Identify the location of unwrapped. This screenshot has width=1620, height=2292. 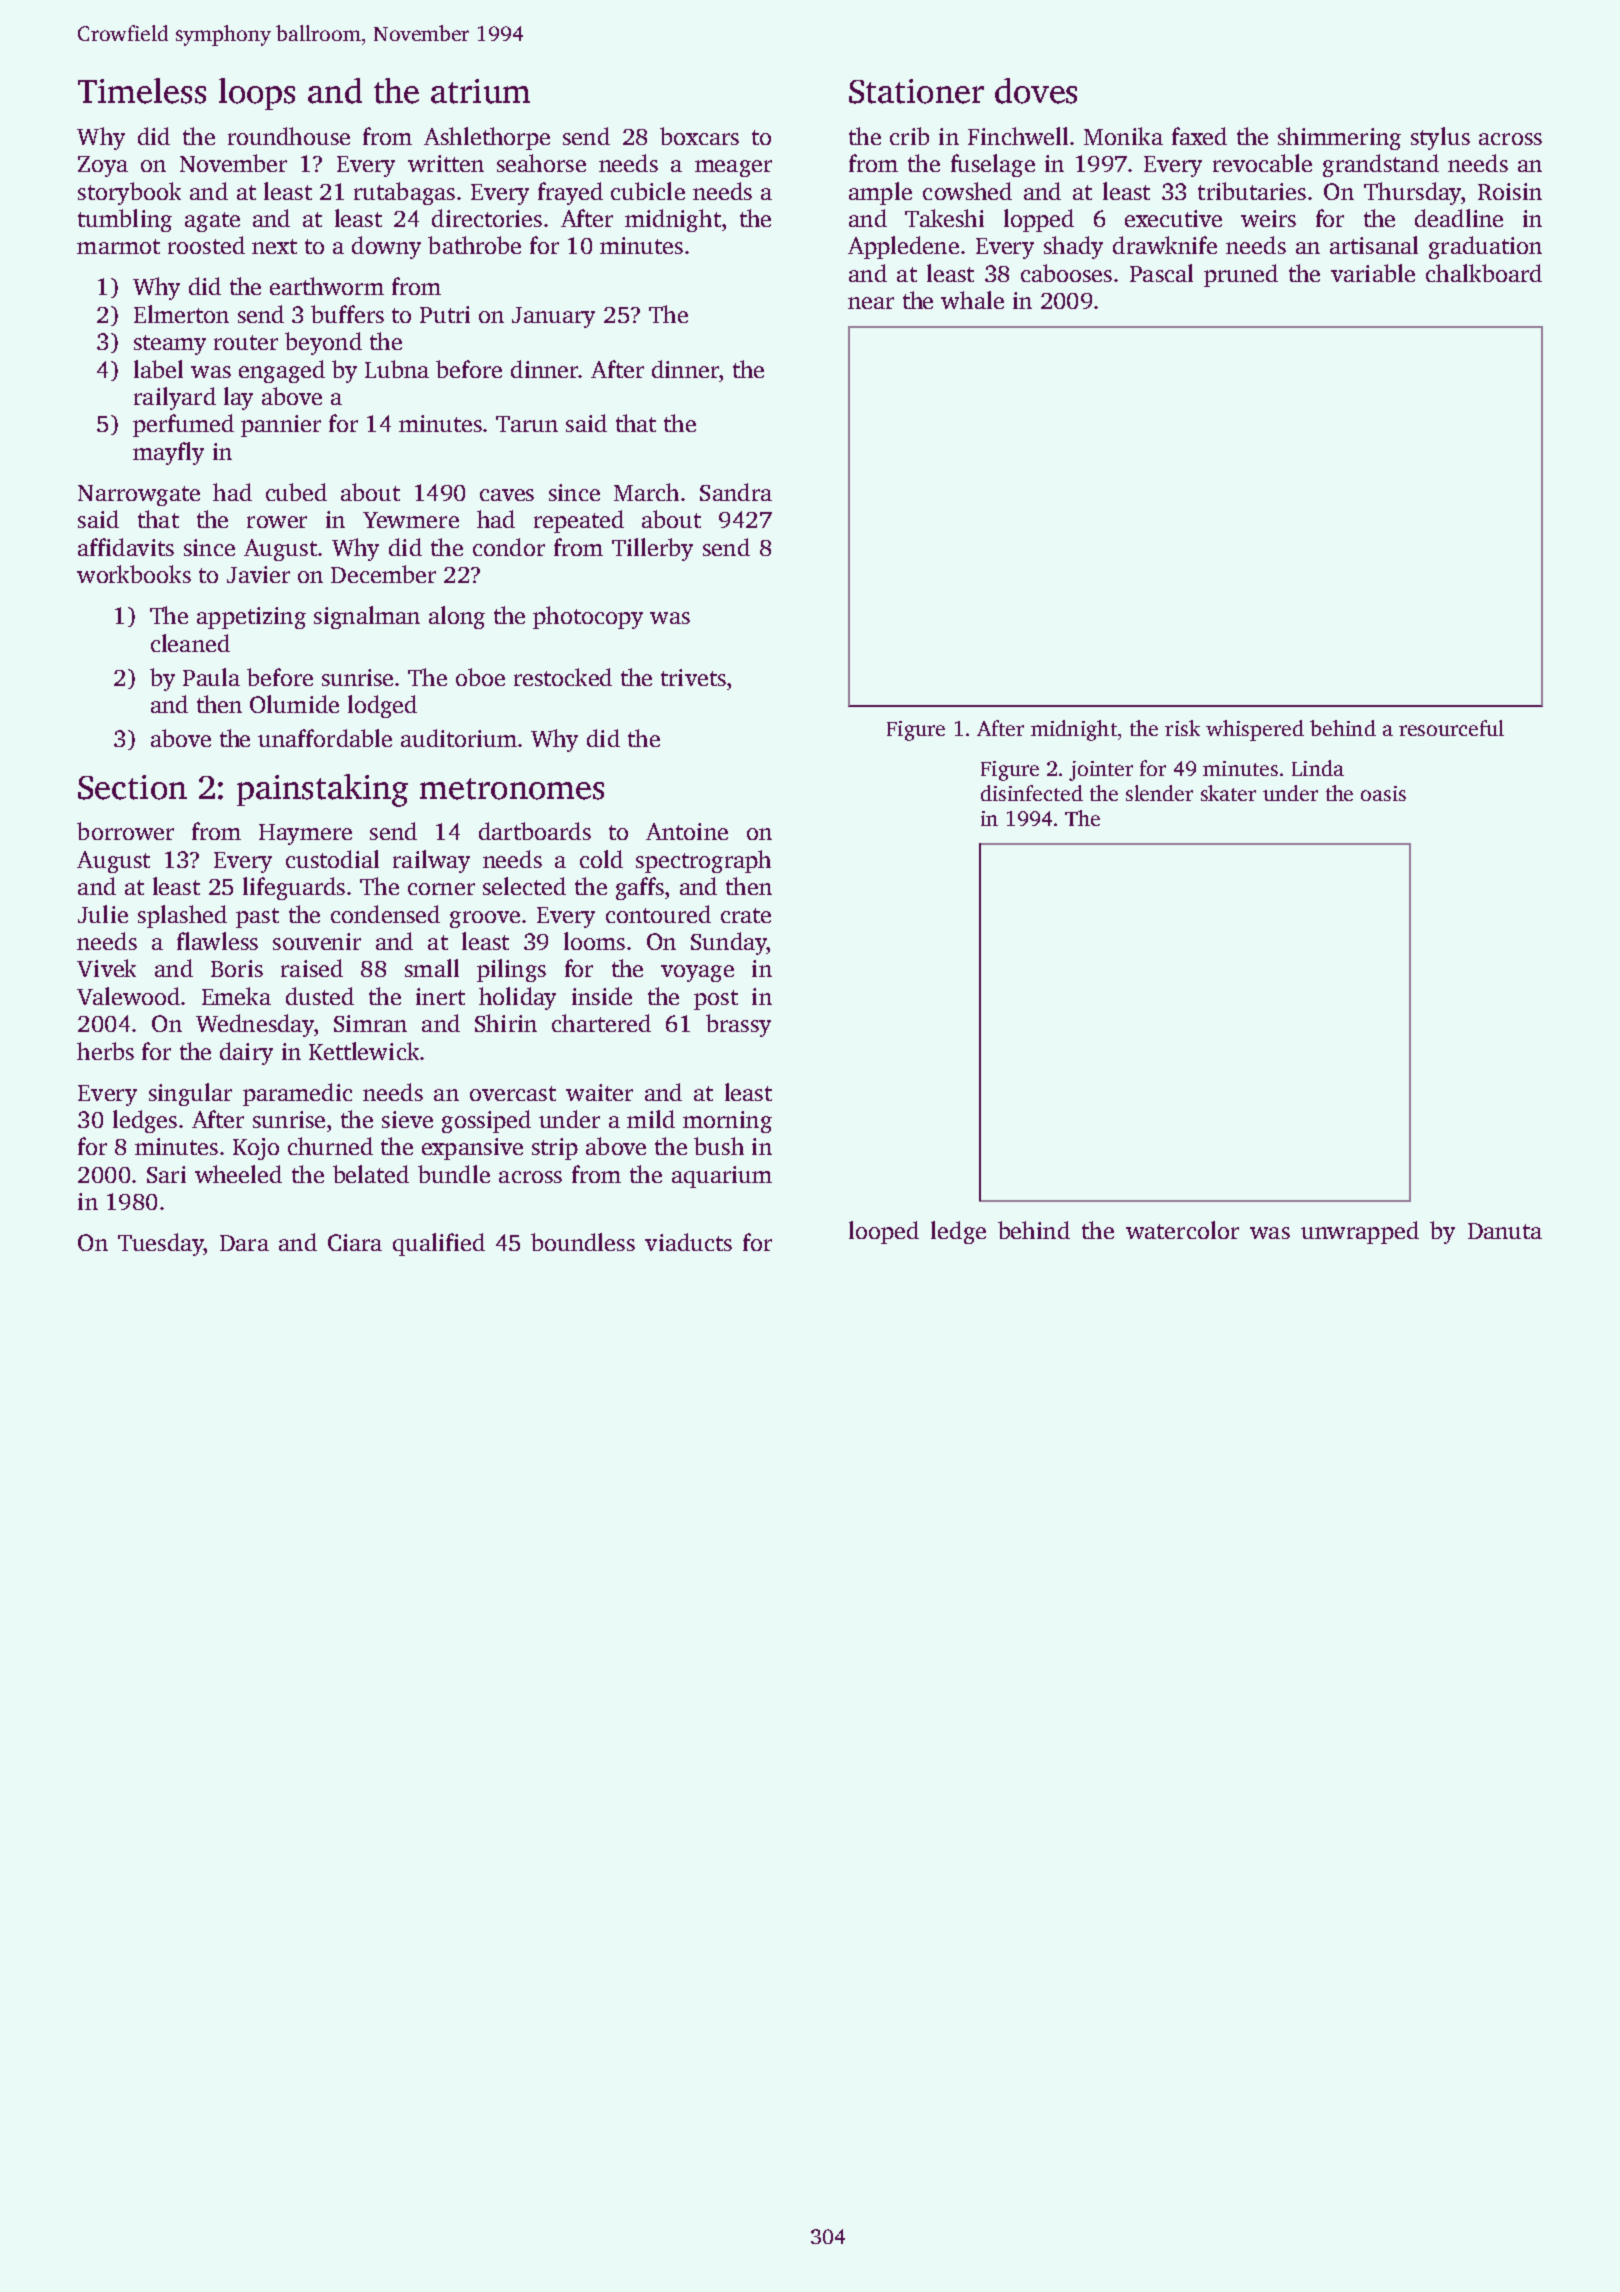
(1360, 1232).
